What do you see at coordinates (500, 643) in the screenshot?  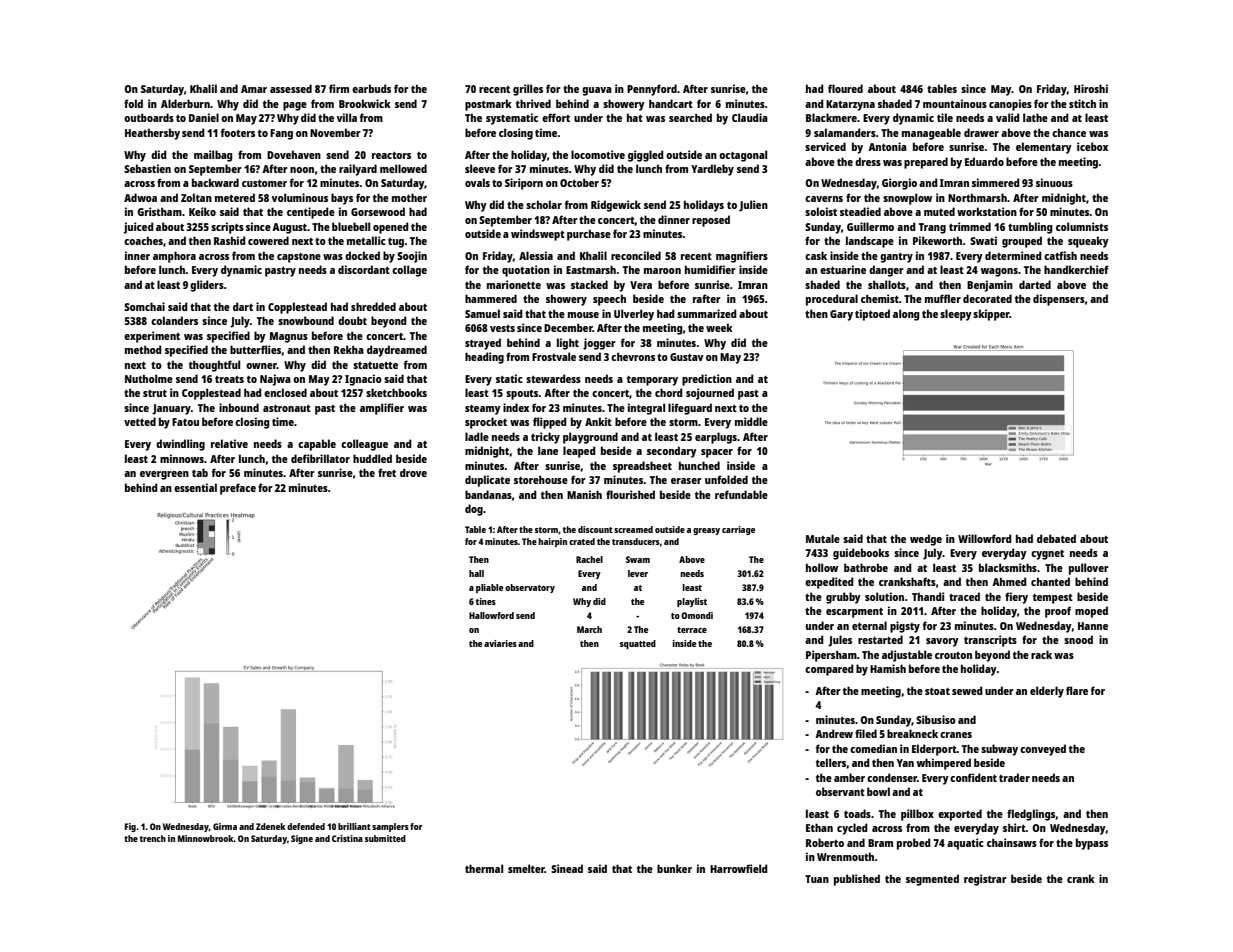 I see `aviaries` at bounding box center [500, 643].
